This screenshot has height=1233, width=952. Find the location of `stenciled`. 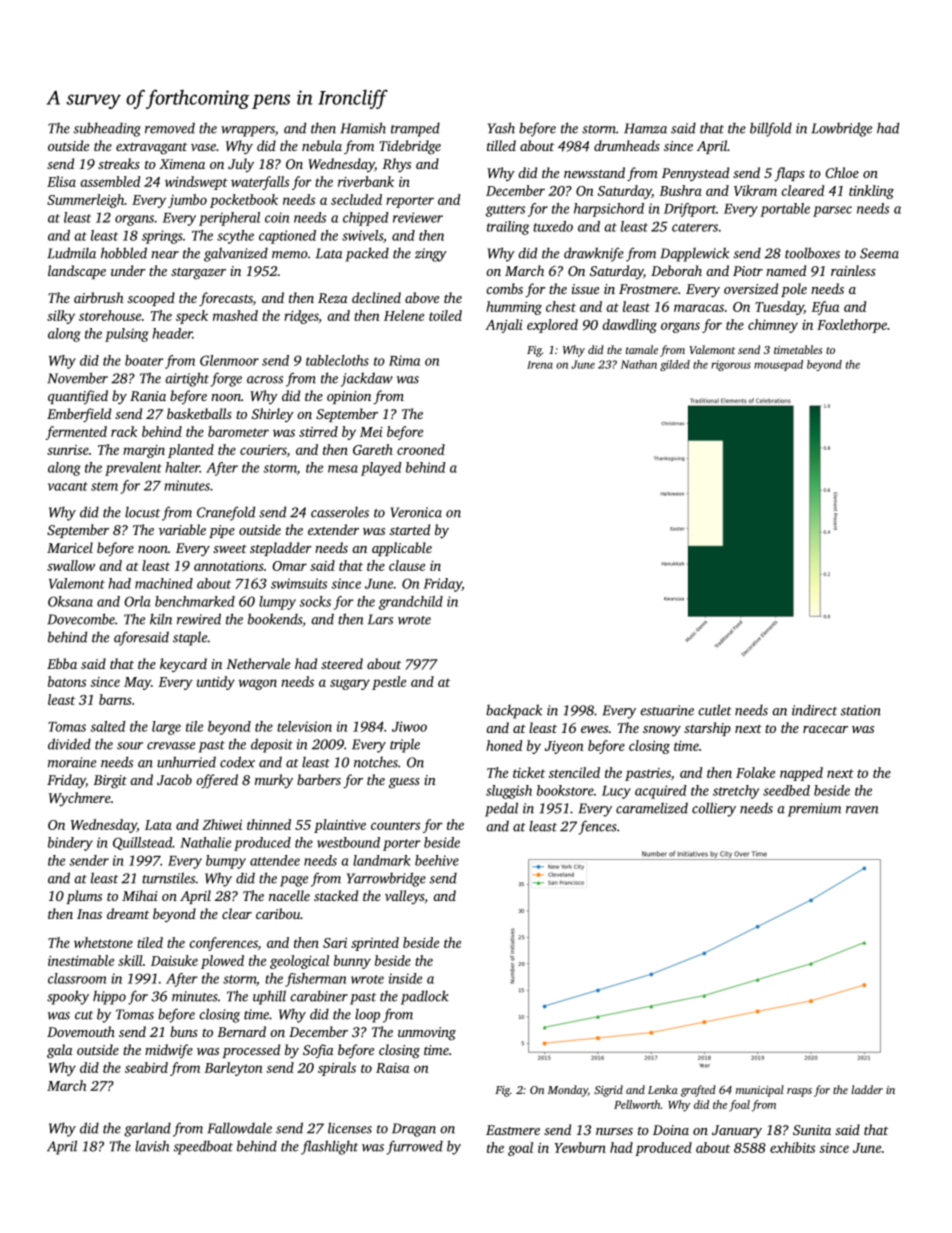

stenciled is located at coordinates (574, 772).
